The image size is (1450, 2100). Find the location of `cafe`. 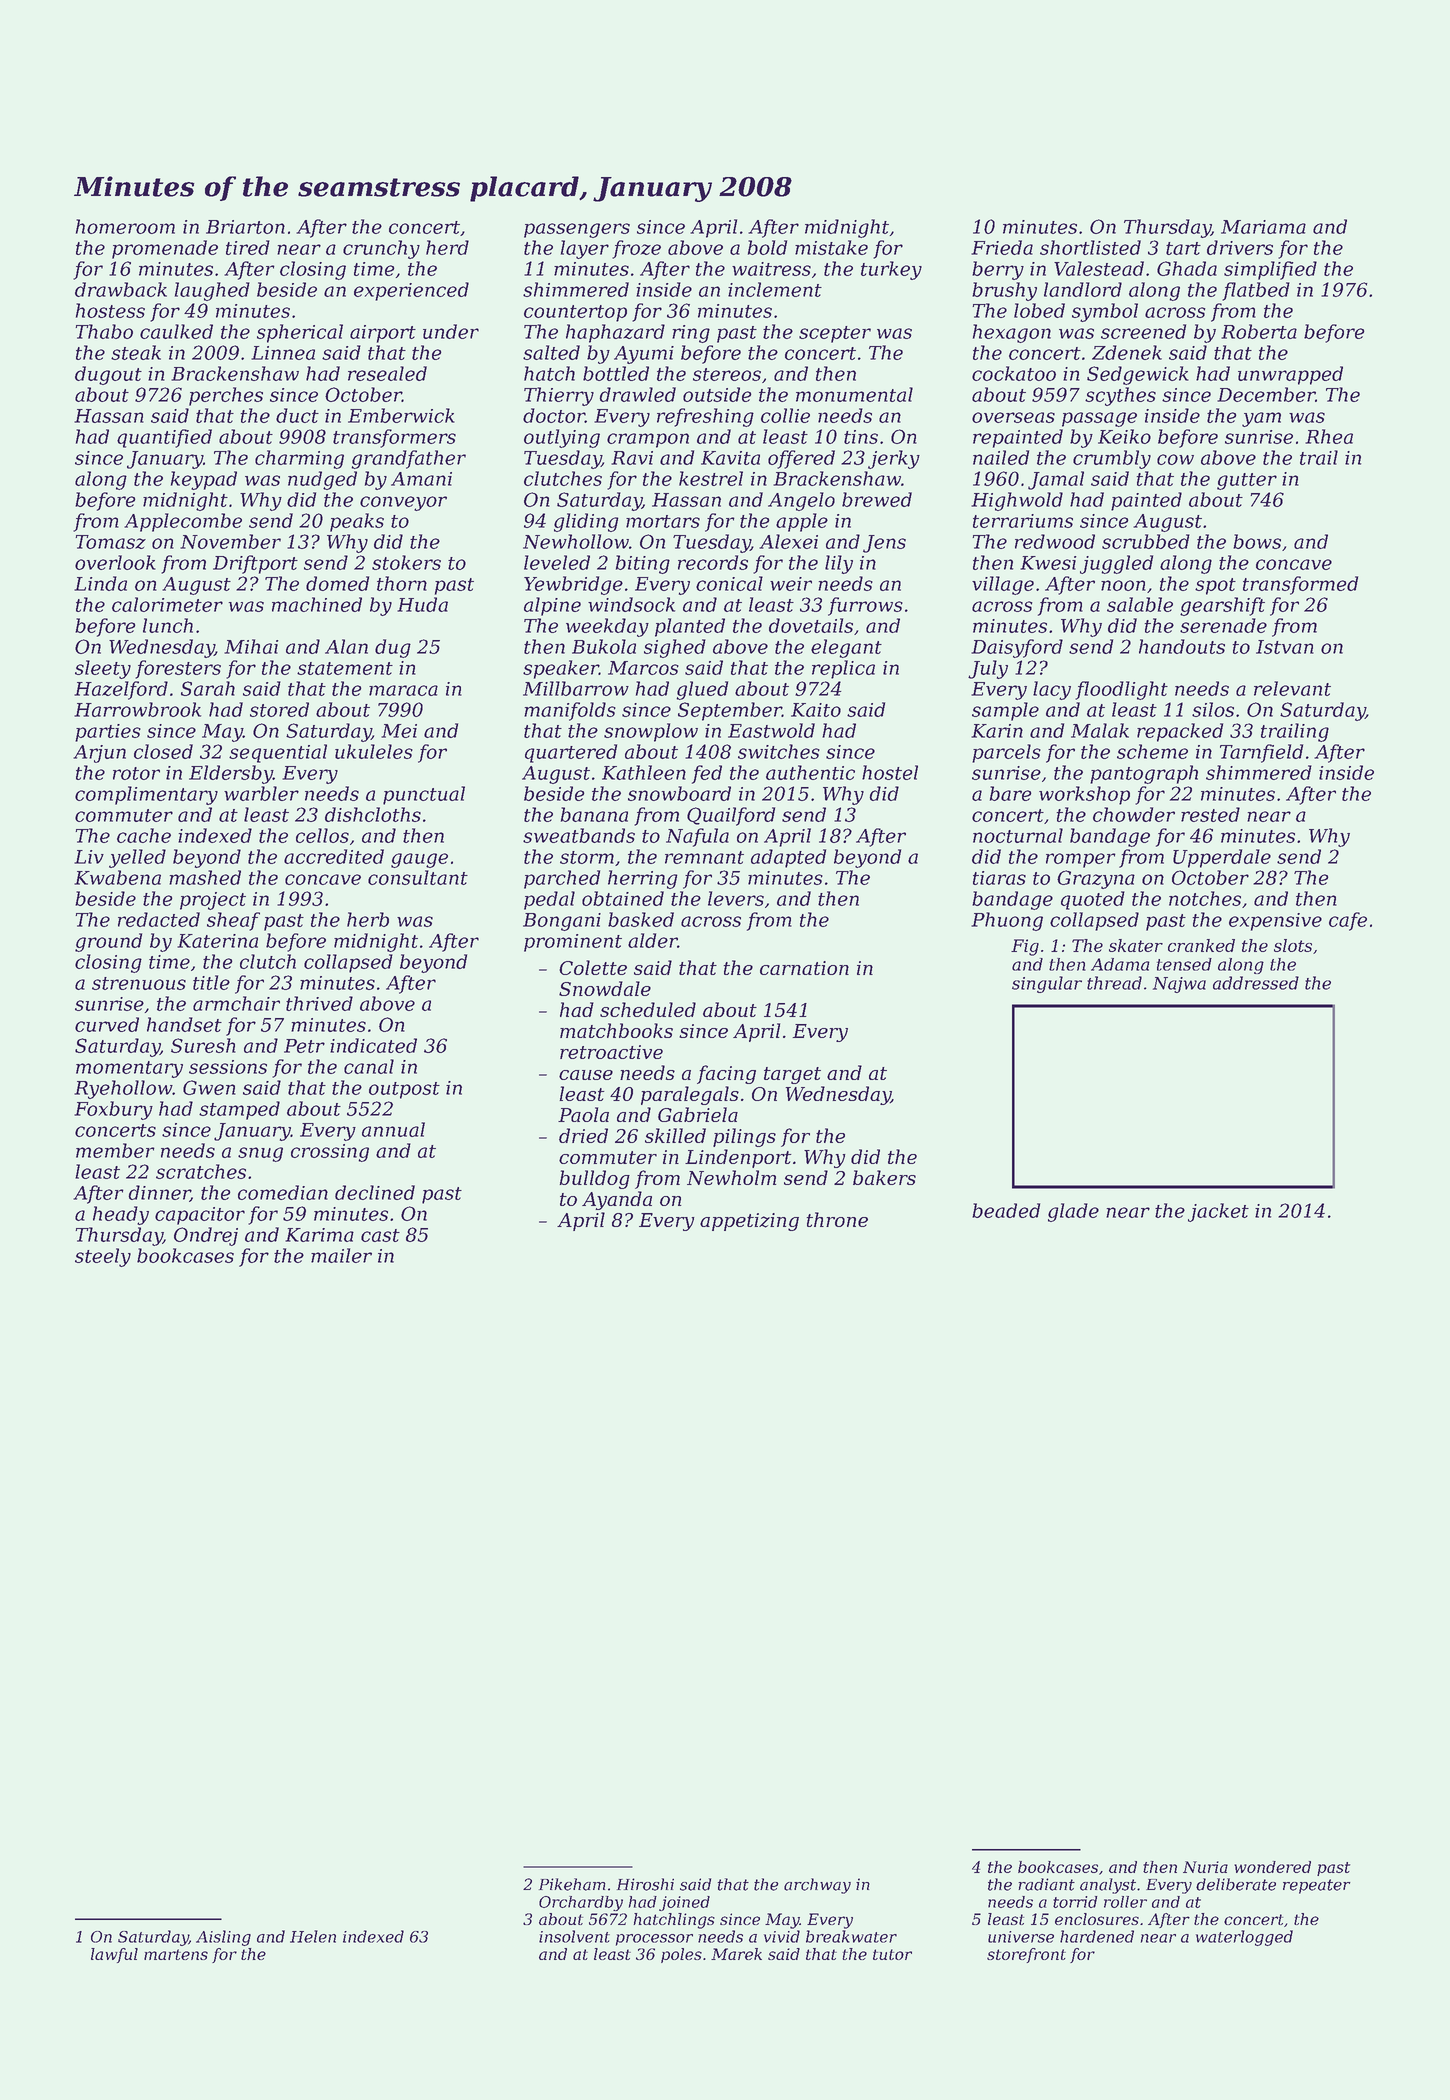

cafe is located at coordinates (1348, 921).
